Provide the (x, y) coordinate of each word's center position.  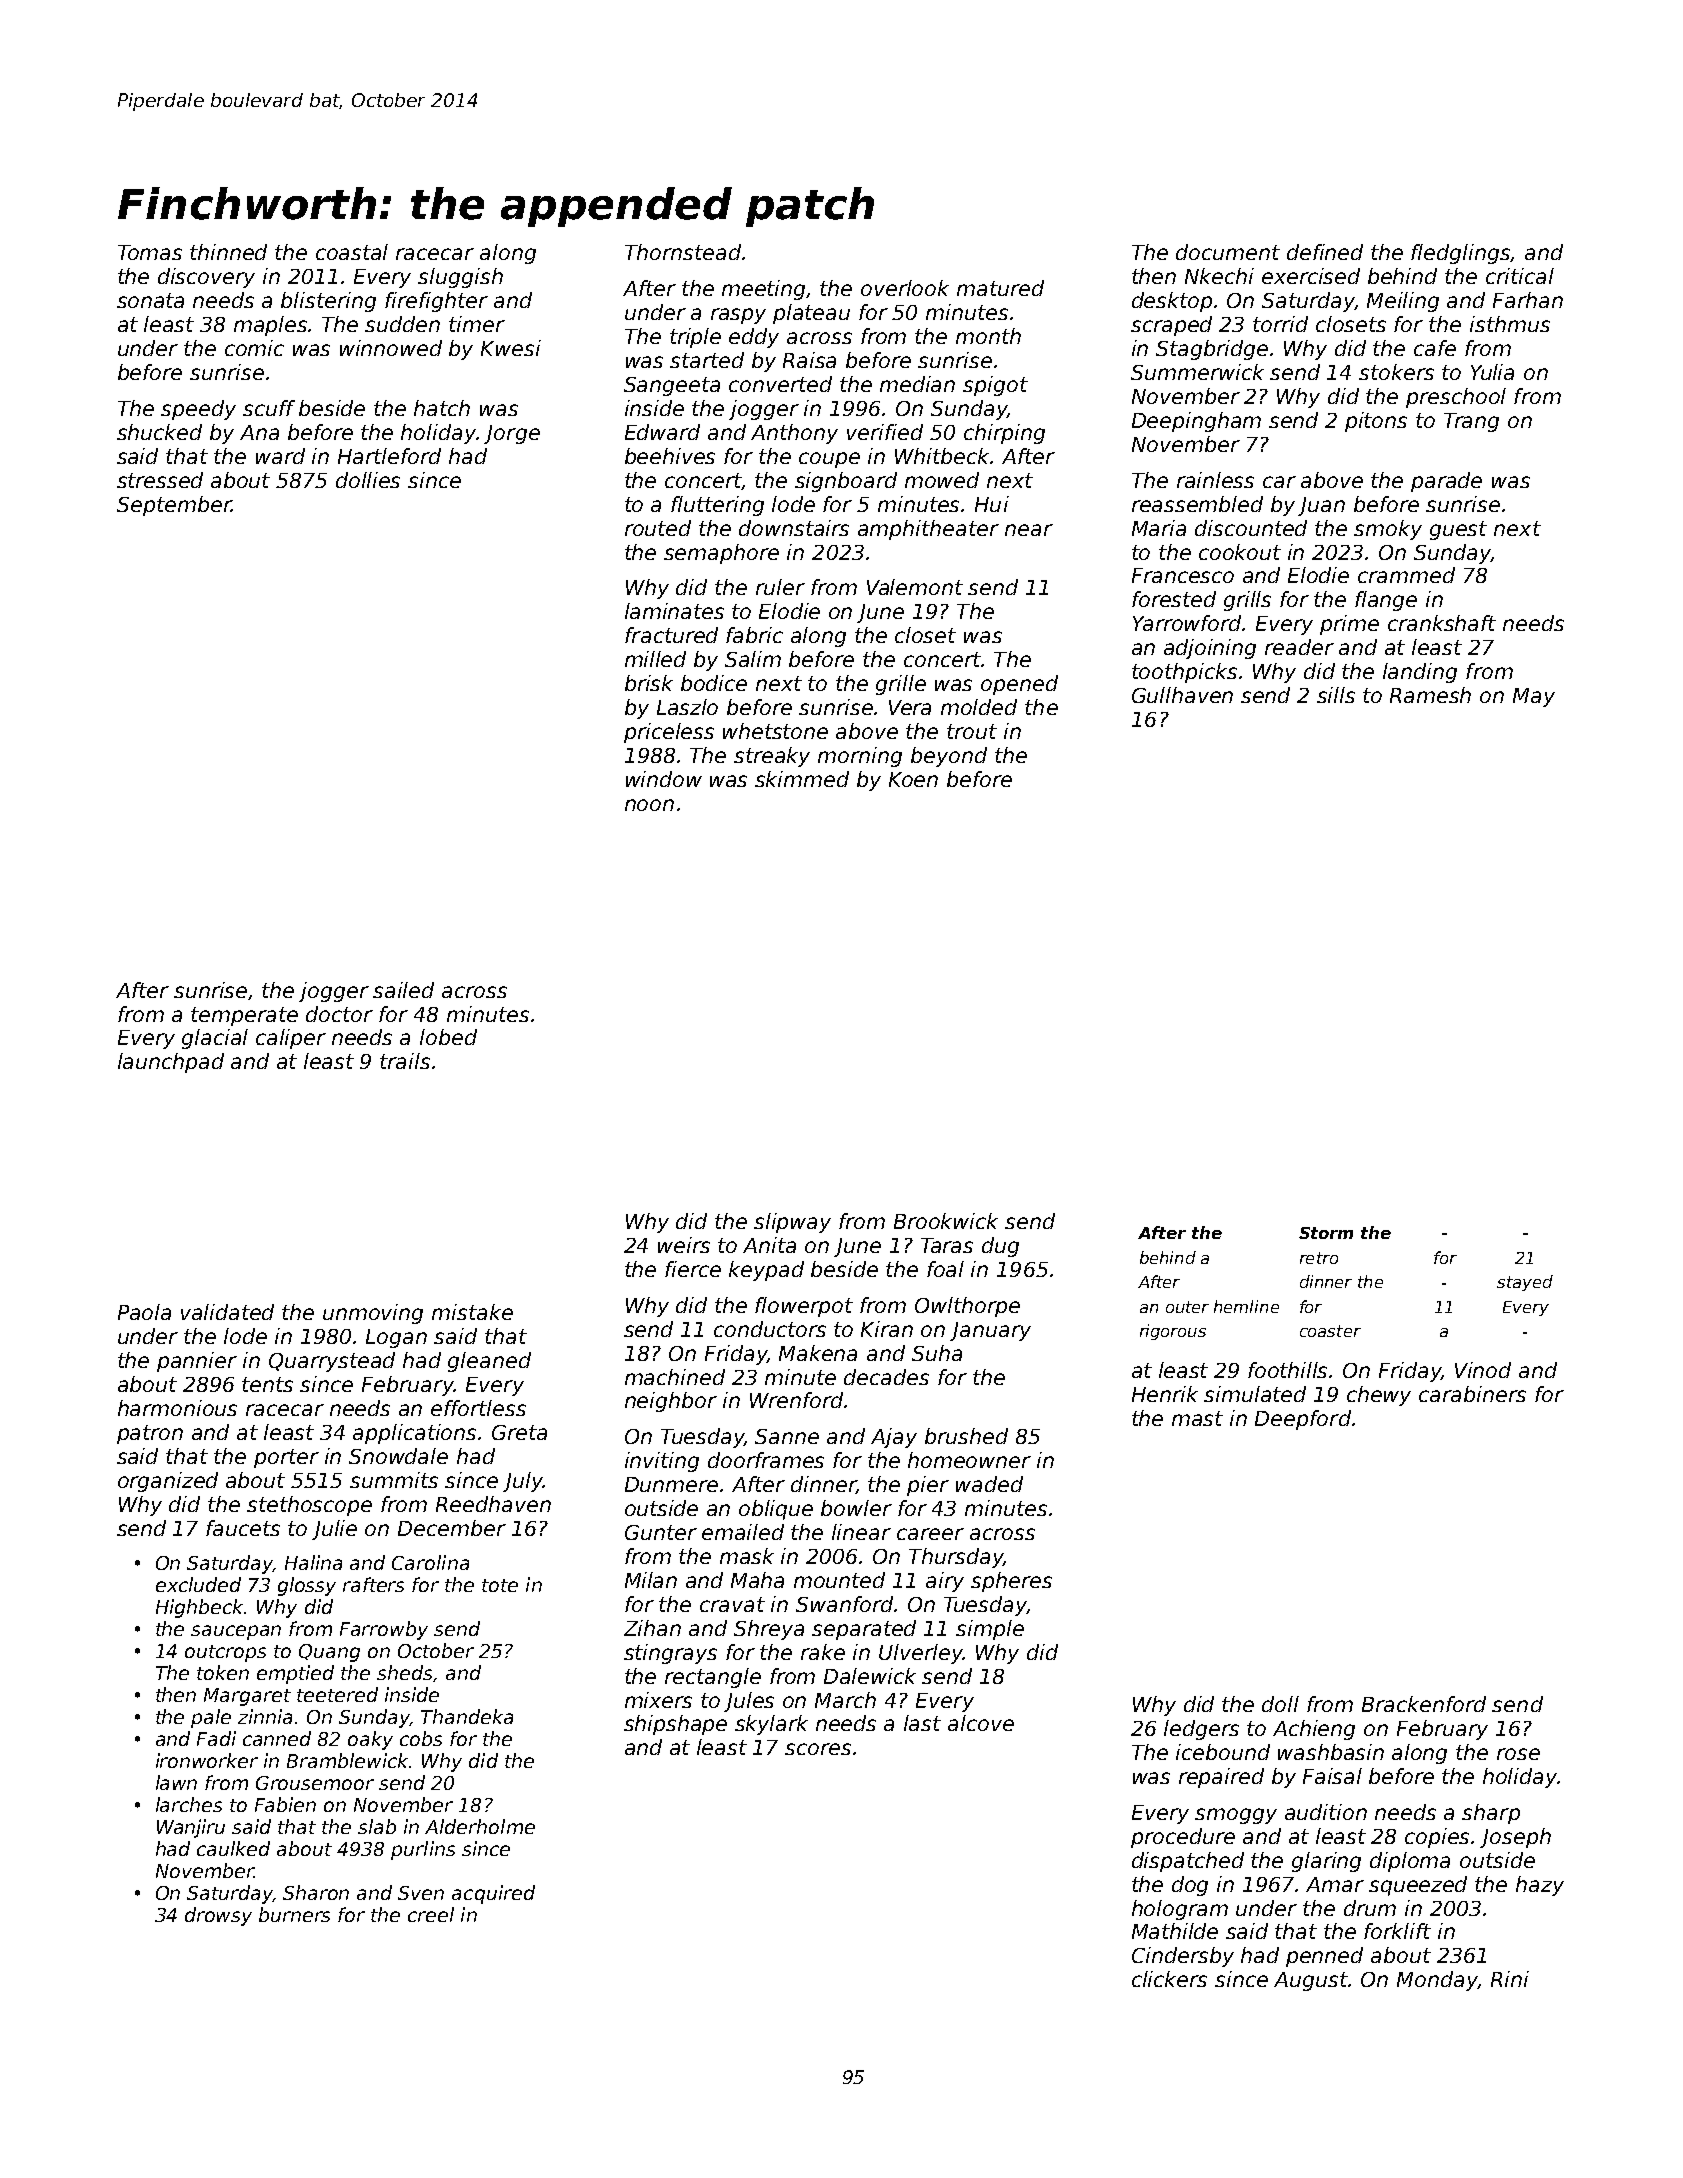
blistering (328, 302)
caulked (233, 1848)
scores (818, 1749)
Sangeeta (672, 386)
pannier (197, 1362)
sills (1336, 695)
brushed (966, 1436)
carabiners (1472, 1394)
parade (1446, 482)
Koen (913, 779)
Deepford (1303, 1420)
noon (649, 805)
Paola (144, 1312)
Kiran (887, 1329)
